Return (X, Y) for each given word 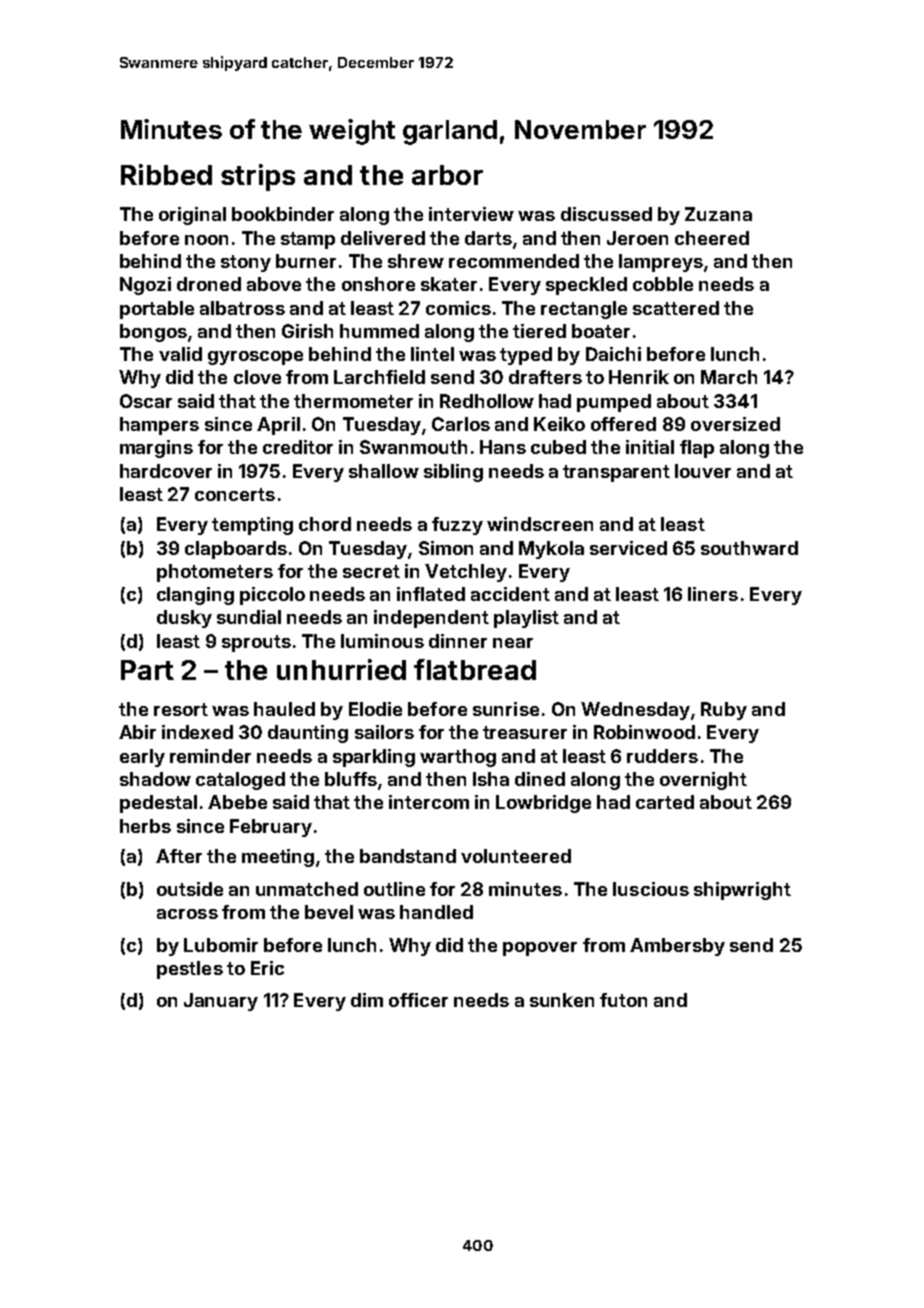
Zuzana (718, 214)
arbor (447, 175)
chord (325, 524)
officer (418, 1000)
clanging (195, 596)
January (221, 1002)
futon (623, 1000)
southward (749, 548)
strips (258, 177)
